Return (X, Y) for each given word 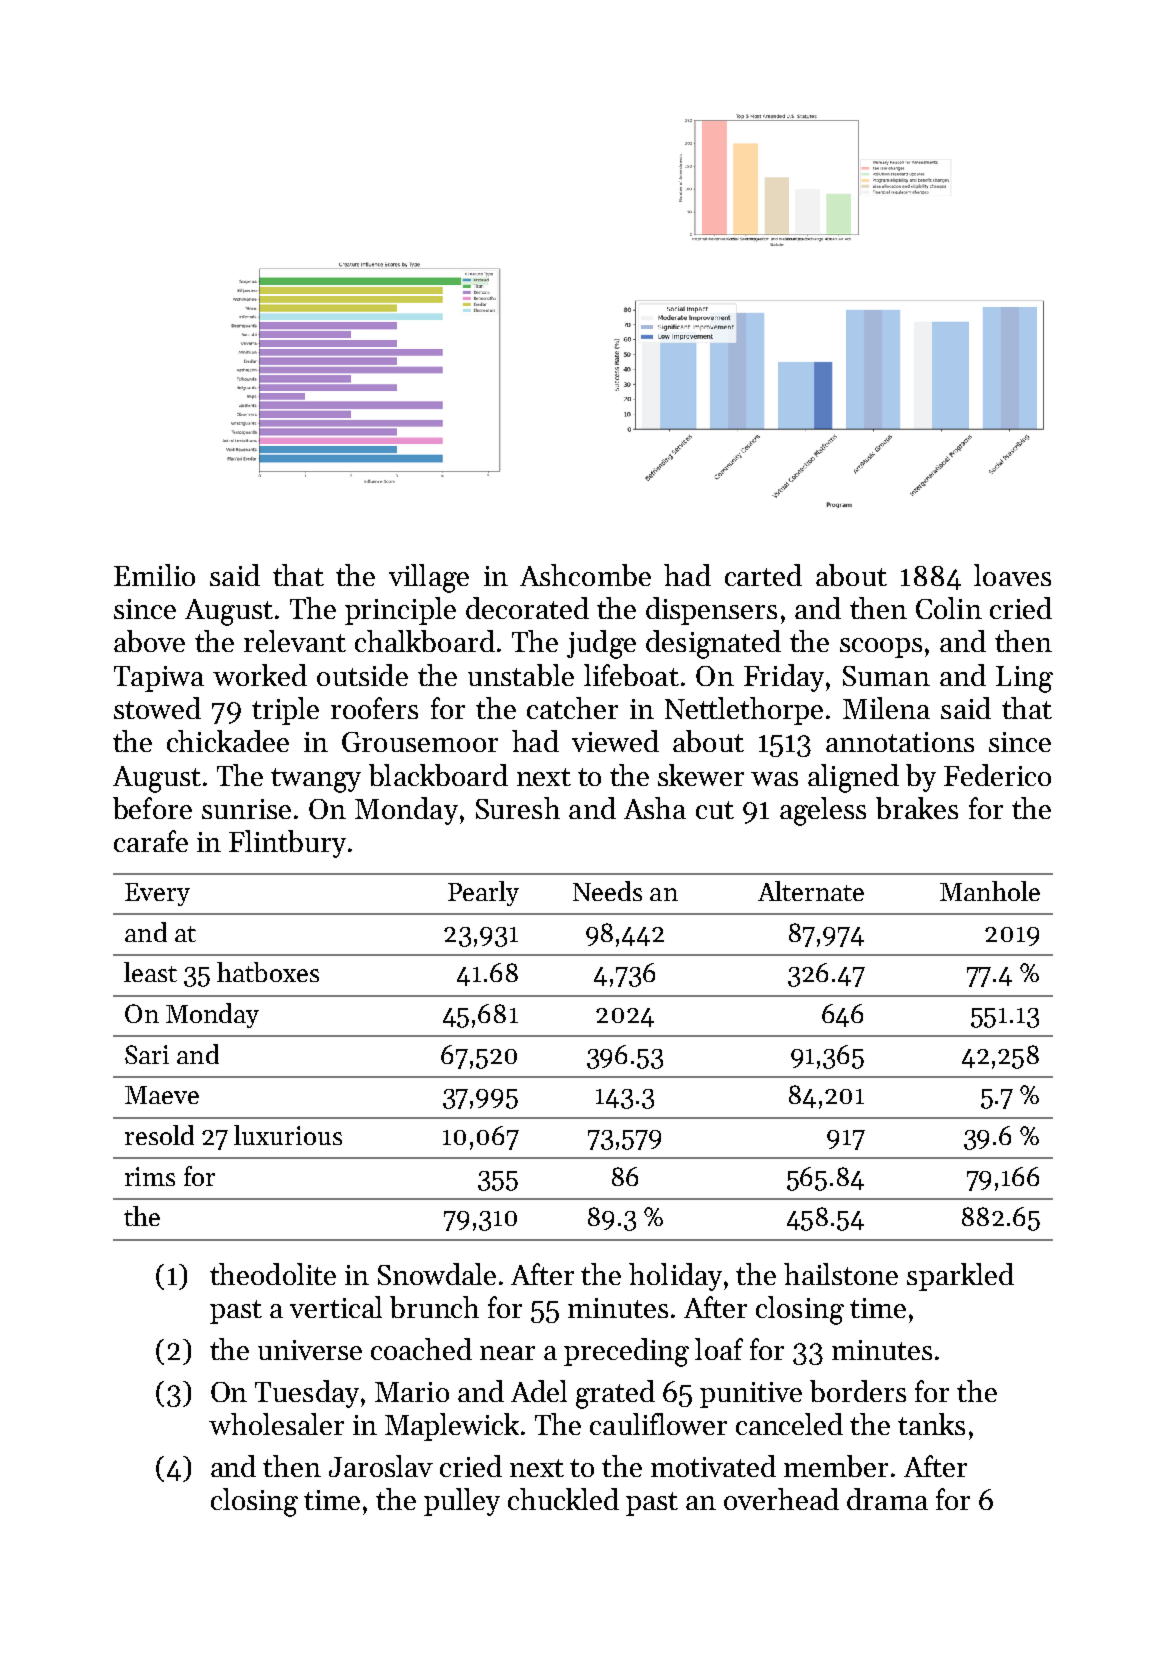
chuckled (563, 1499)
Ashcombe (585, 575)
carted (763, 575)
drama (887, 1499)
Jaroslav (381, 1466)
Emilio (154, 575)
